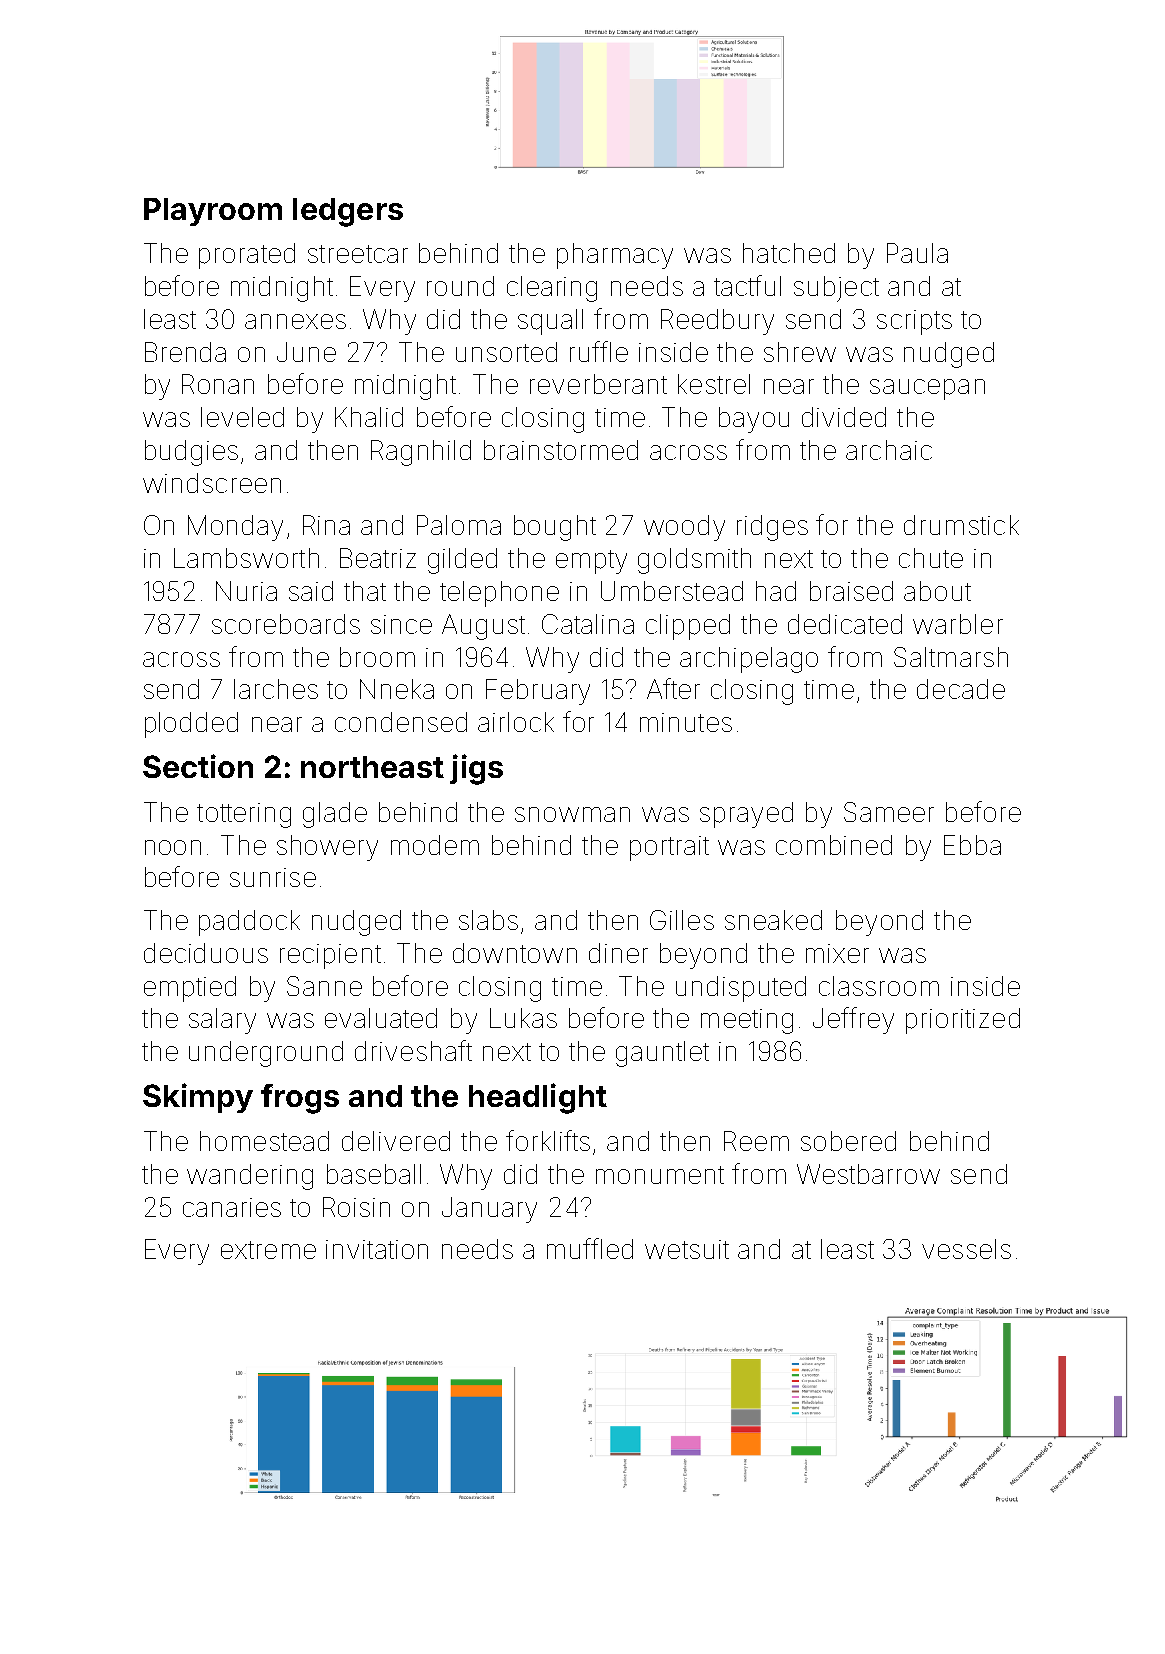  Describe the element at coordinates (972, 845) in the screenshot. I see `Ebba` at that location.
